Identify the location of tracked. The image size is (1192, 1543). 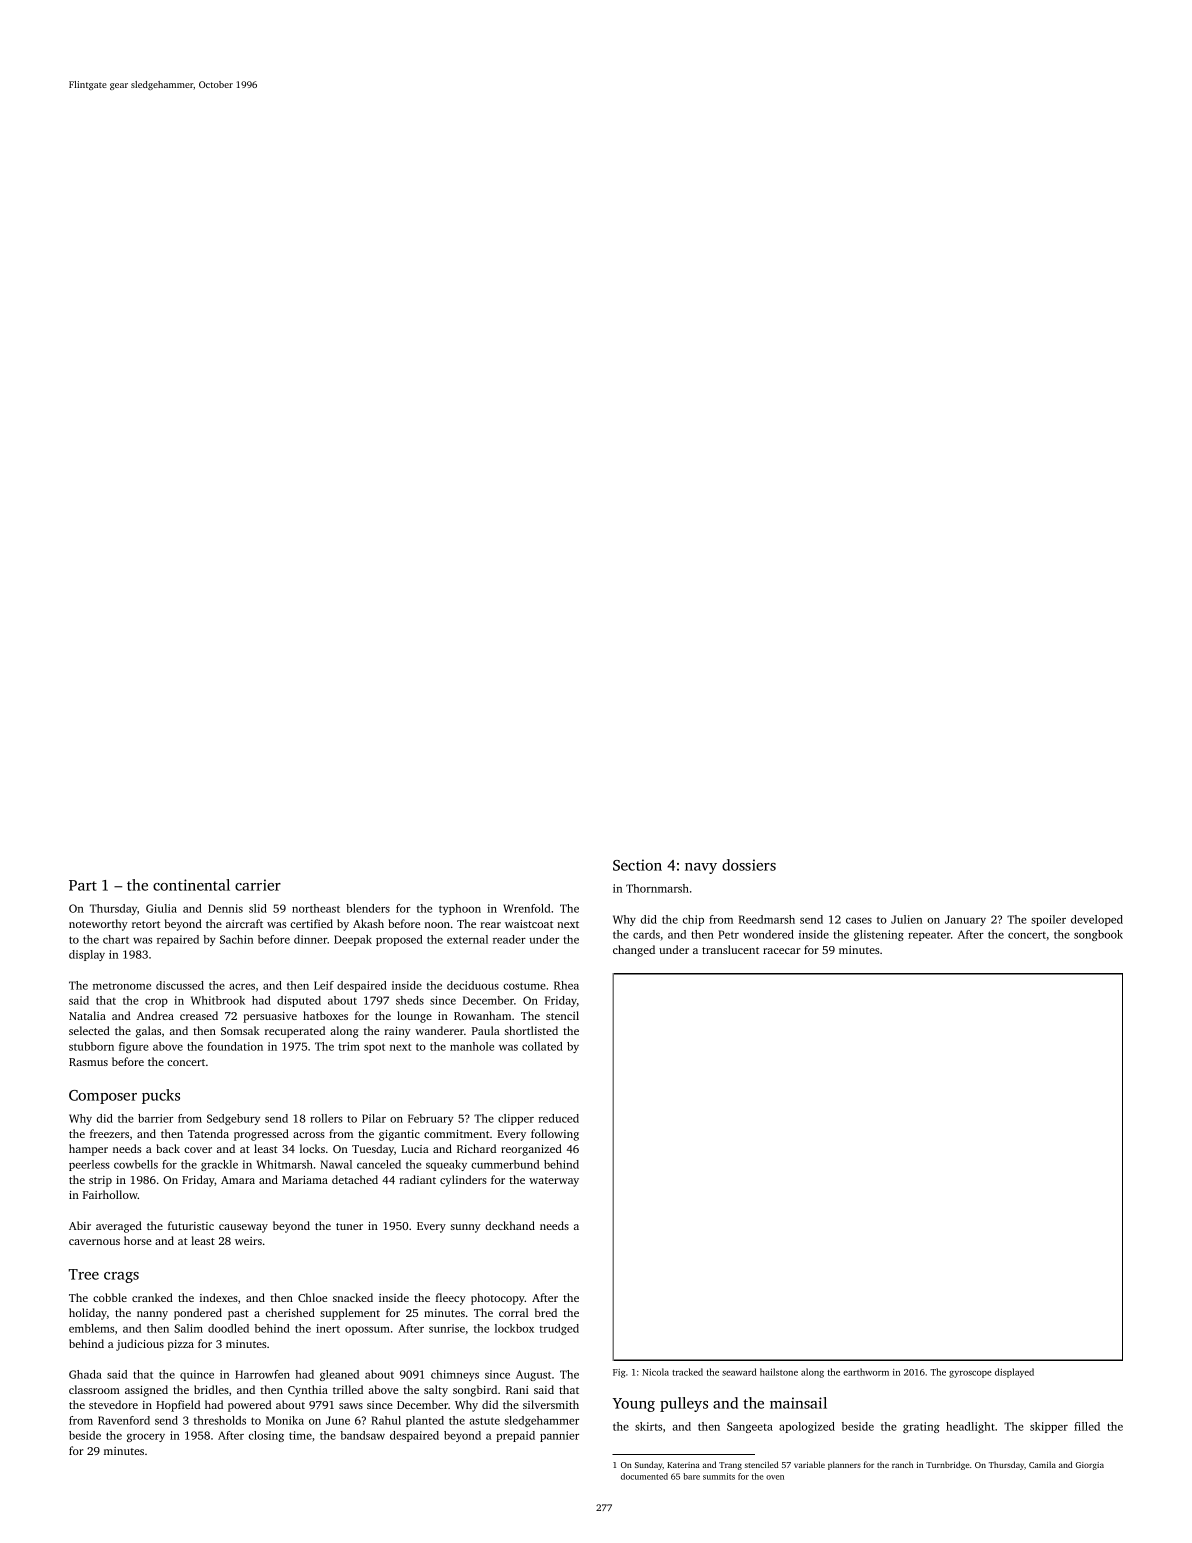
(687, 1372).
